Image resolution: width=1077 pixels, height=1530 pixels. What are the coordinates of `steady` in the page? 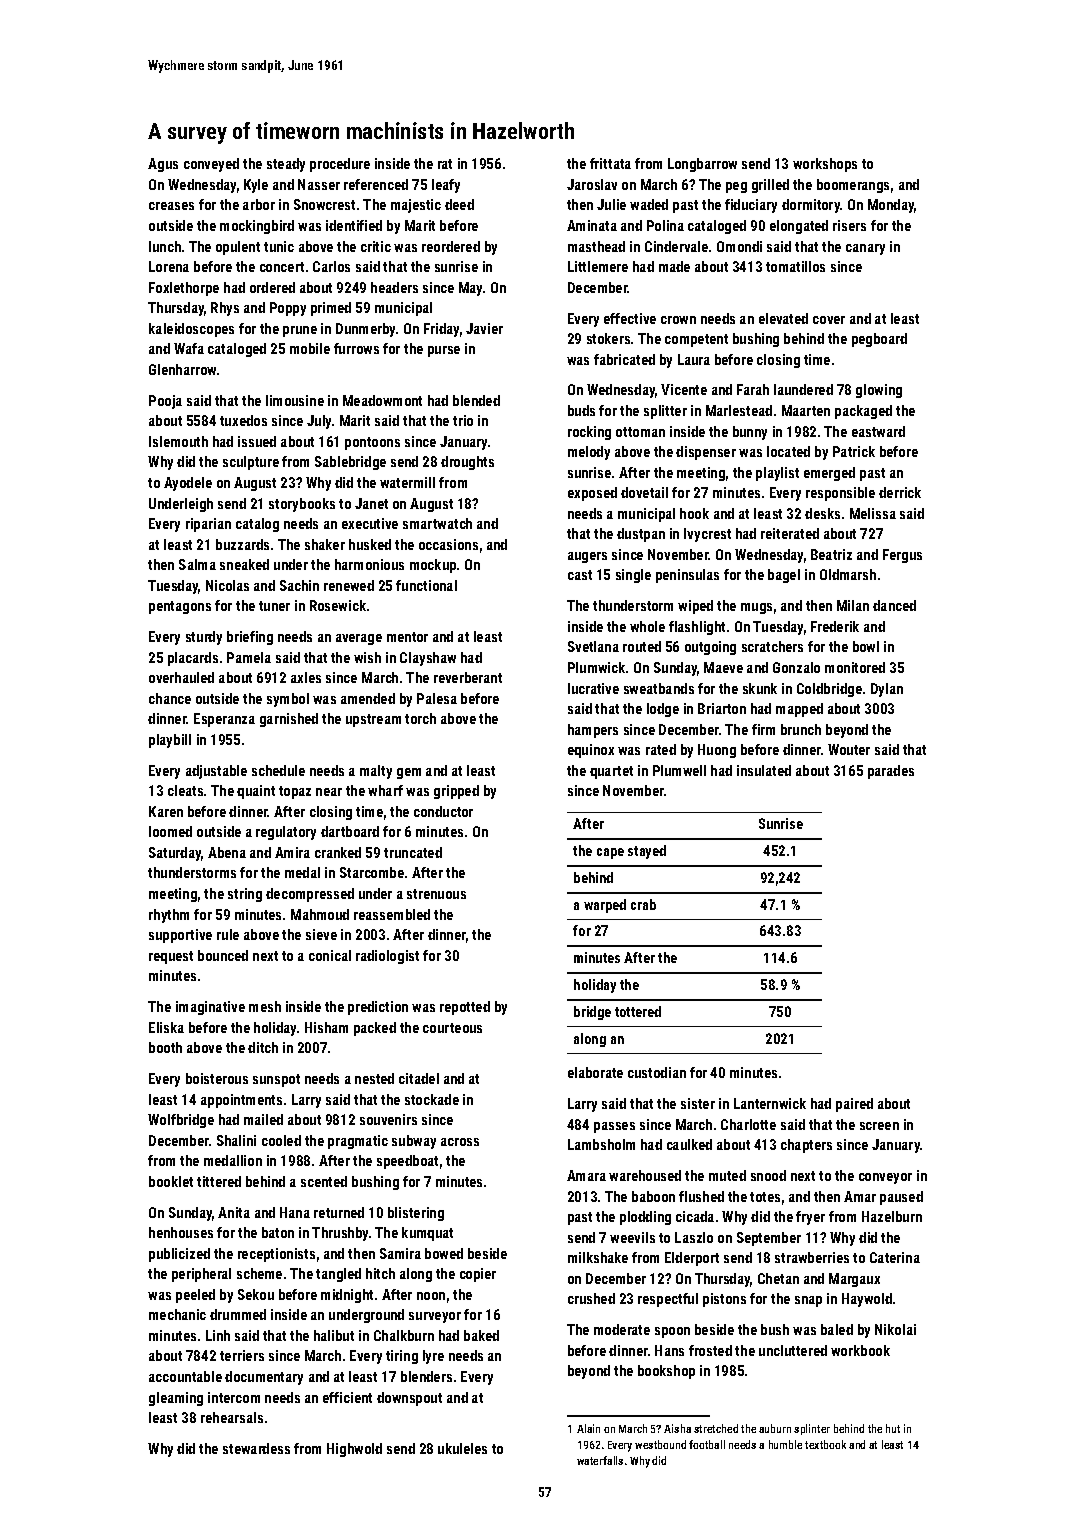 It's located at (286, 165).
